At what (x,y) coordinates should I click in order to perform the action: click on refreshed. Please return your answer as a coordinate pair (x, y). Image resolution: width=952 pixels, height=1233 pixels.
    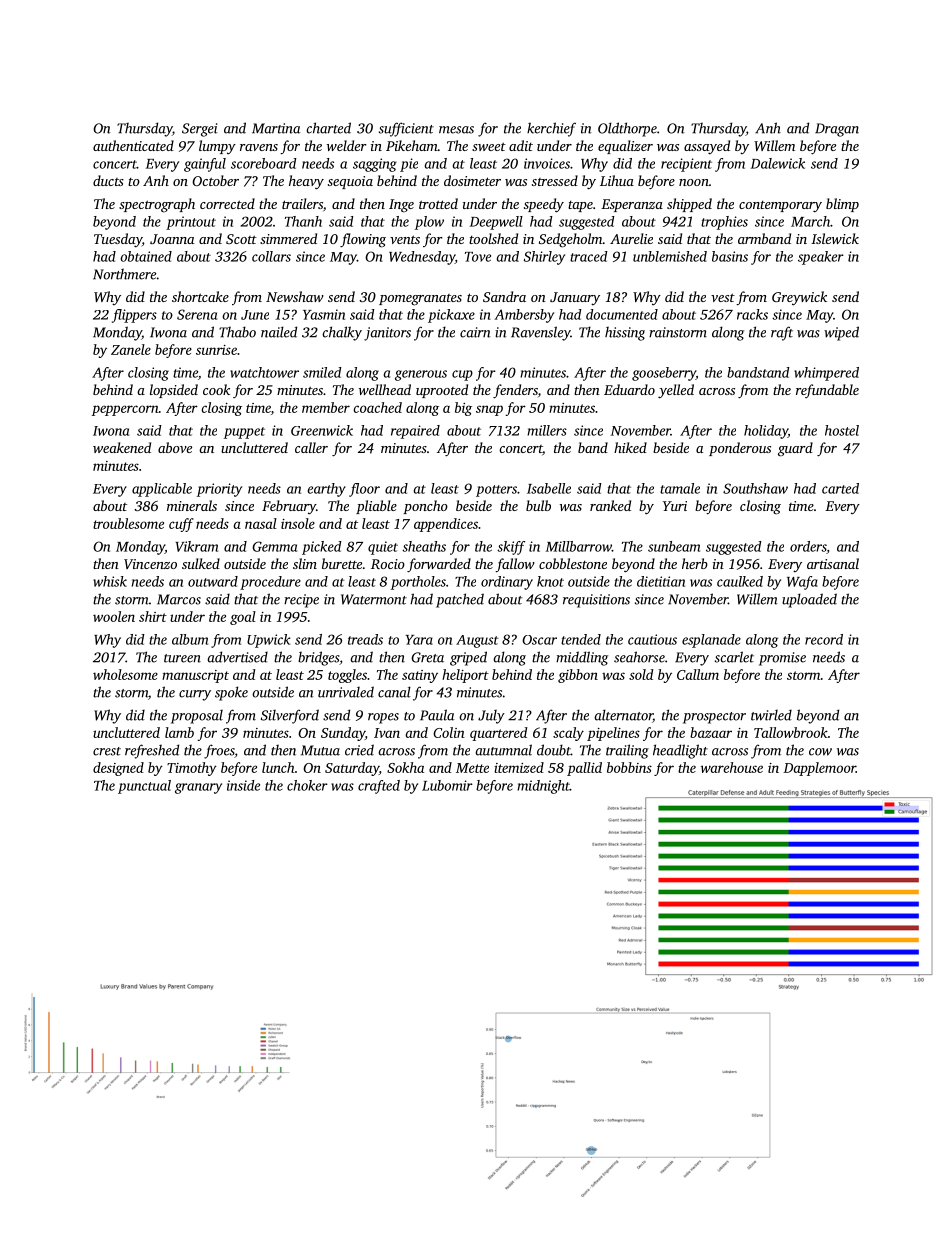
    Looking at the image, I should click on (152, 751).
